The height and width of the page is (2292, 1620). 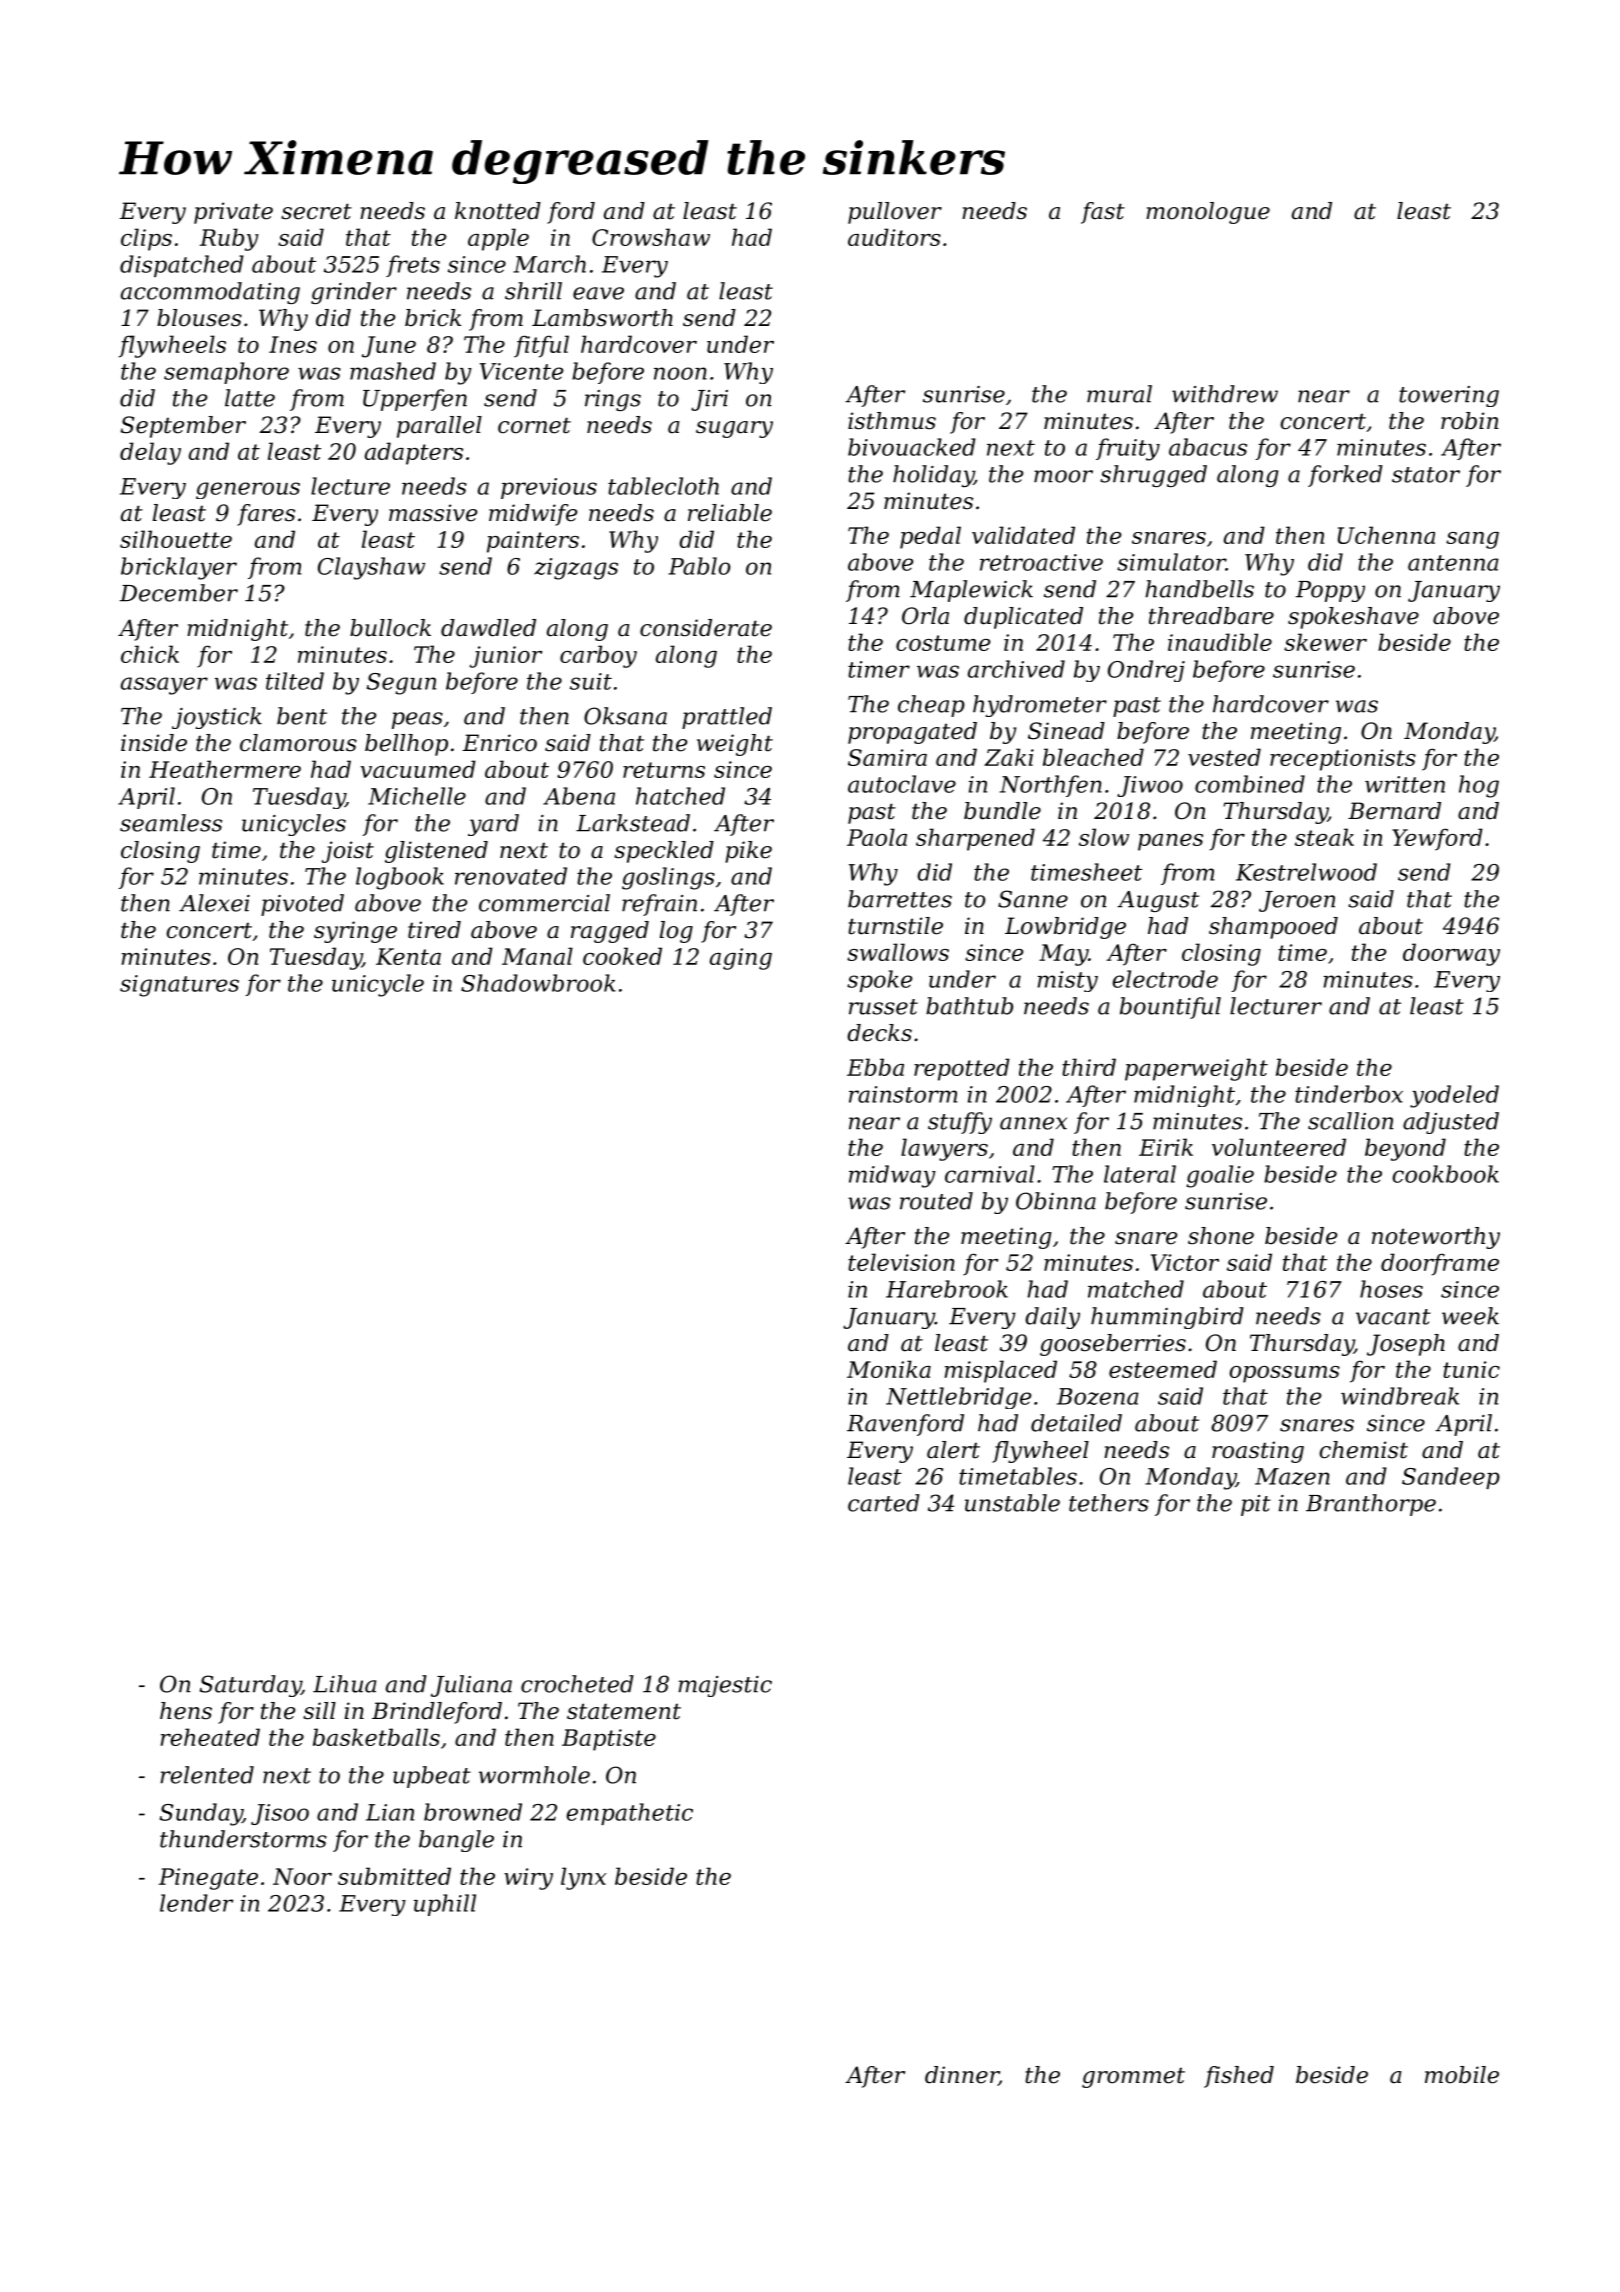 What do you see at coordinates (445, 1905) in the page?
I see `uphill` at bounding box center [445, 1905].
